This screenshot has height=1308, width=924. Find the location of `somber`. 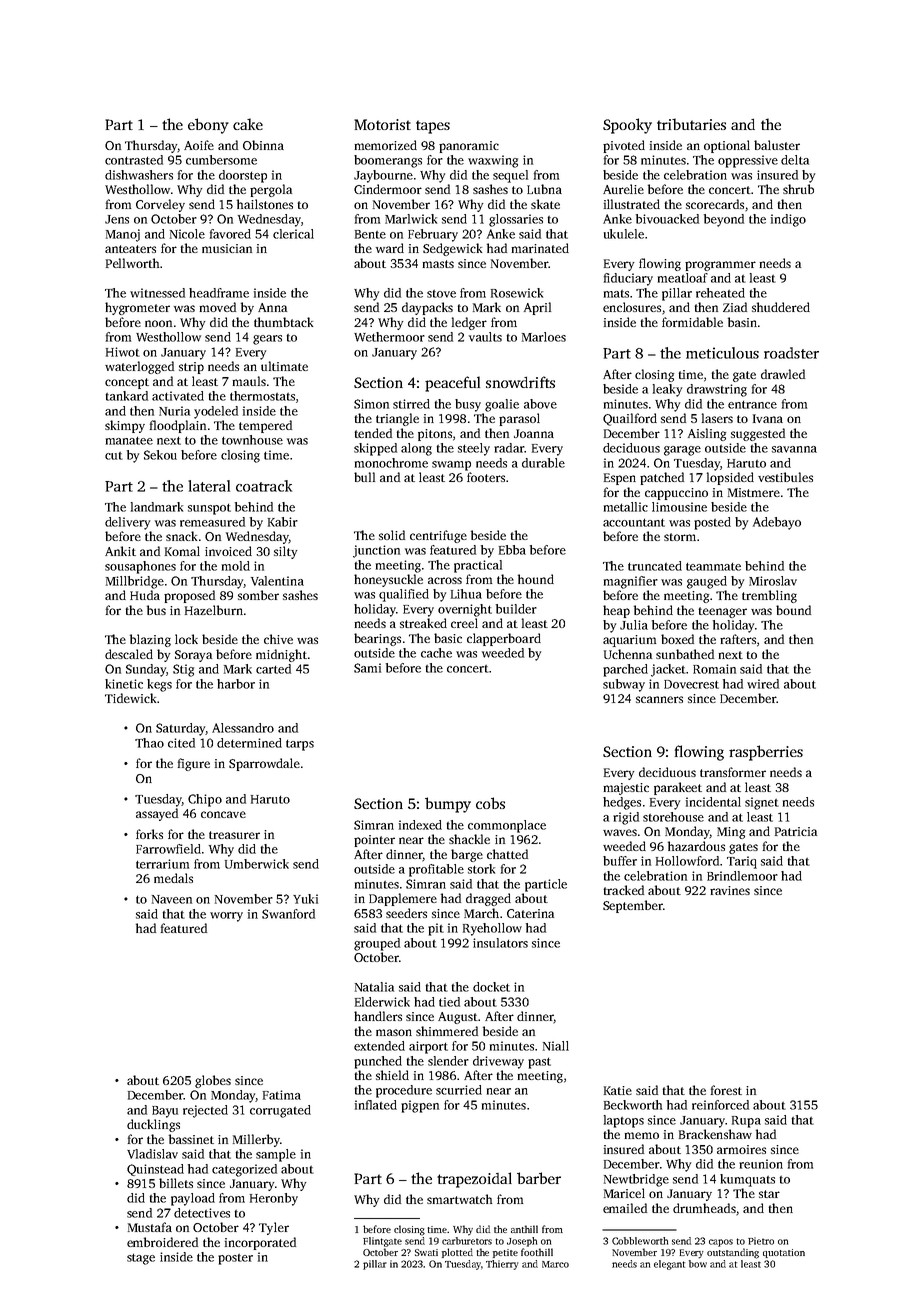

somber is located at coordinates (258, 595).
